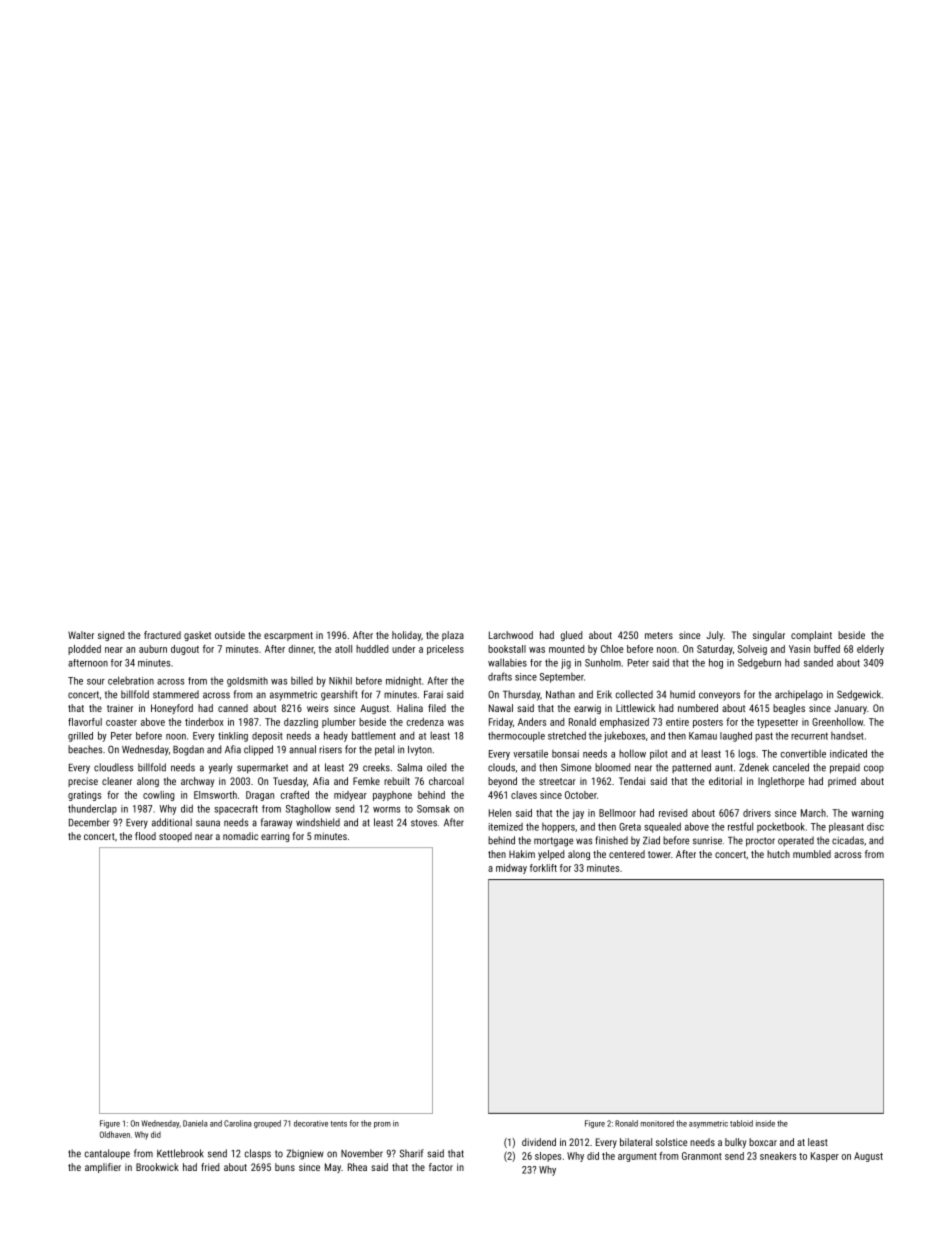  I want to click on inside, so click(765, 1123).
